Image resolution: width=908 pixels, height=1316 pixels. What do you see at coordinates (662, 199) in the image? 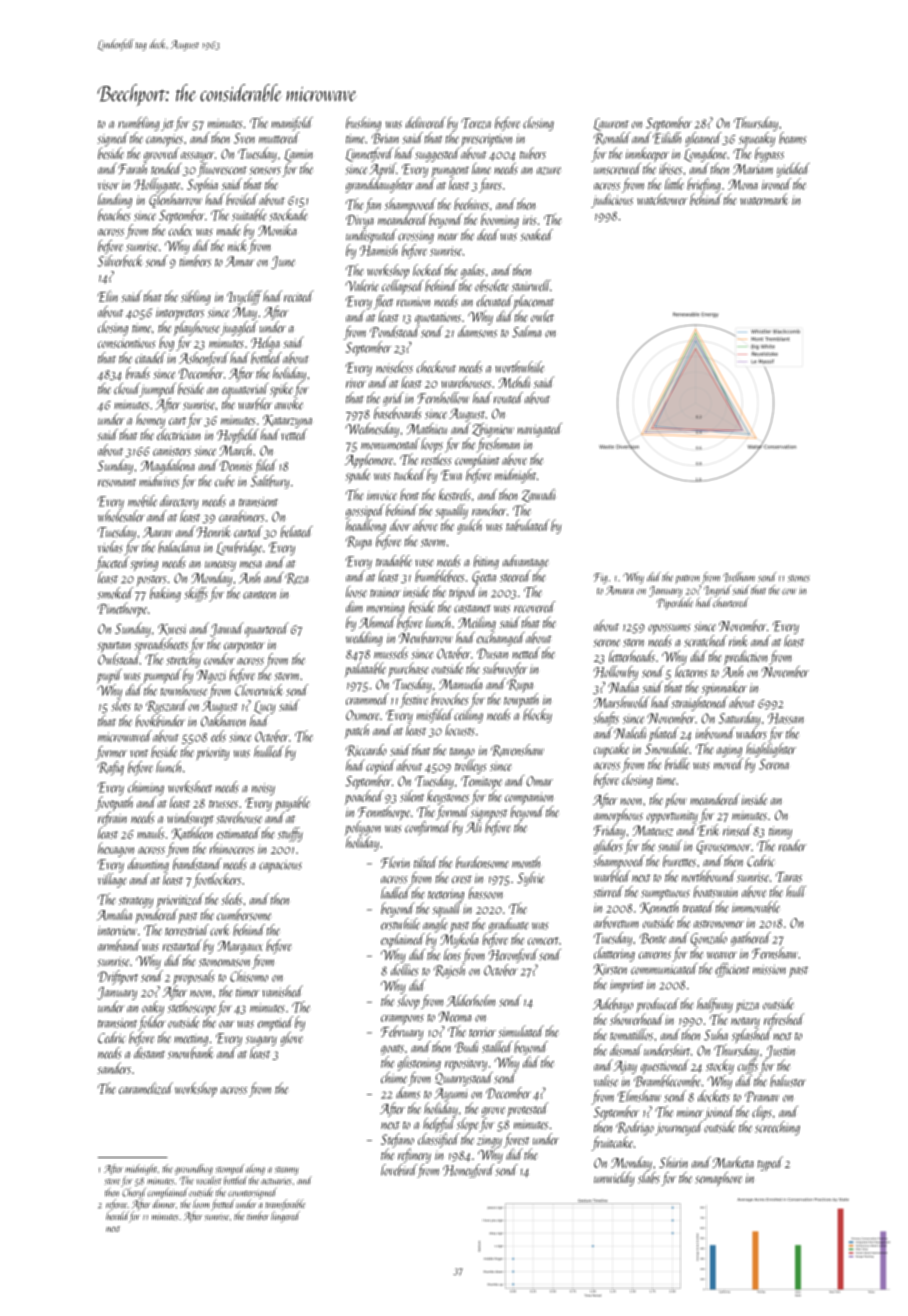
I see `watchtower` at bounding box center [662, 199].
